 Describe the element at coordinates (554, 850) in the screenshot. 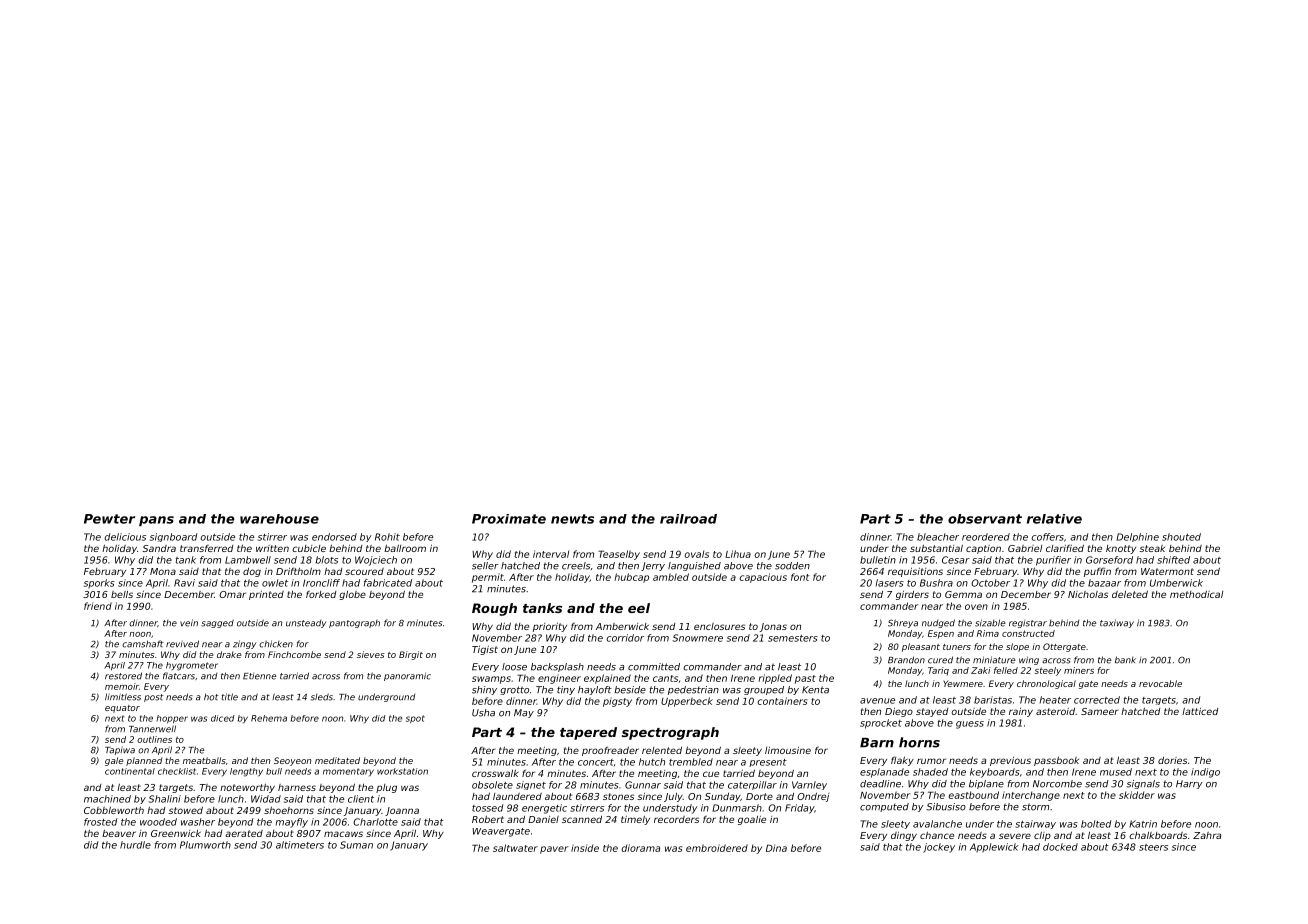

I see `paver` at that location.
